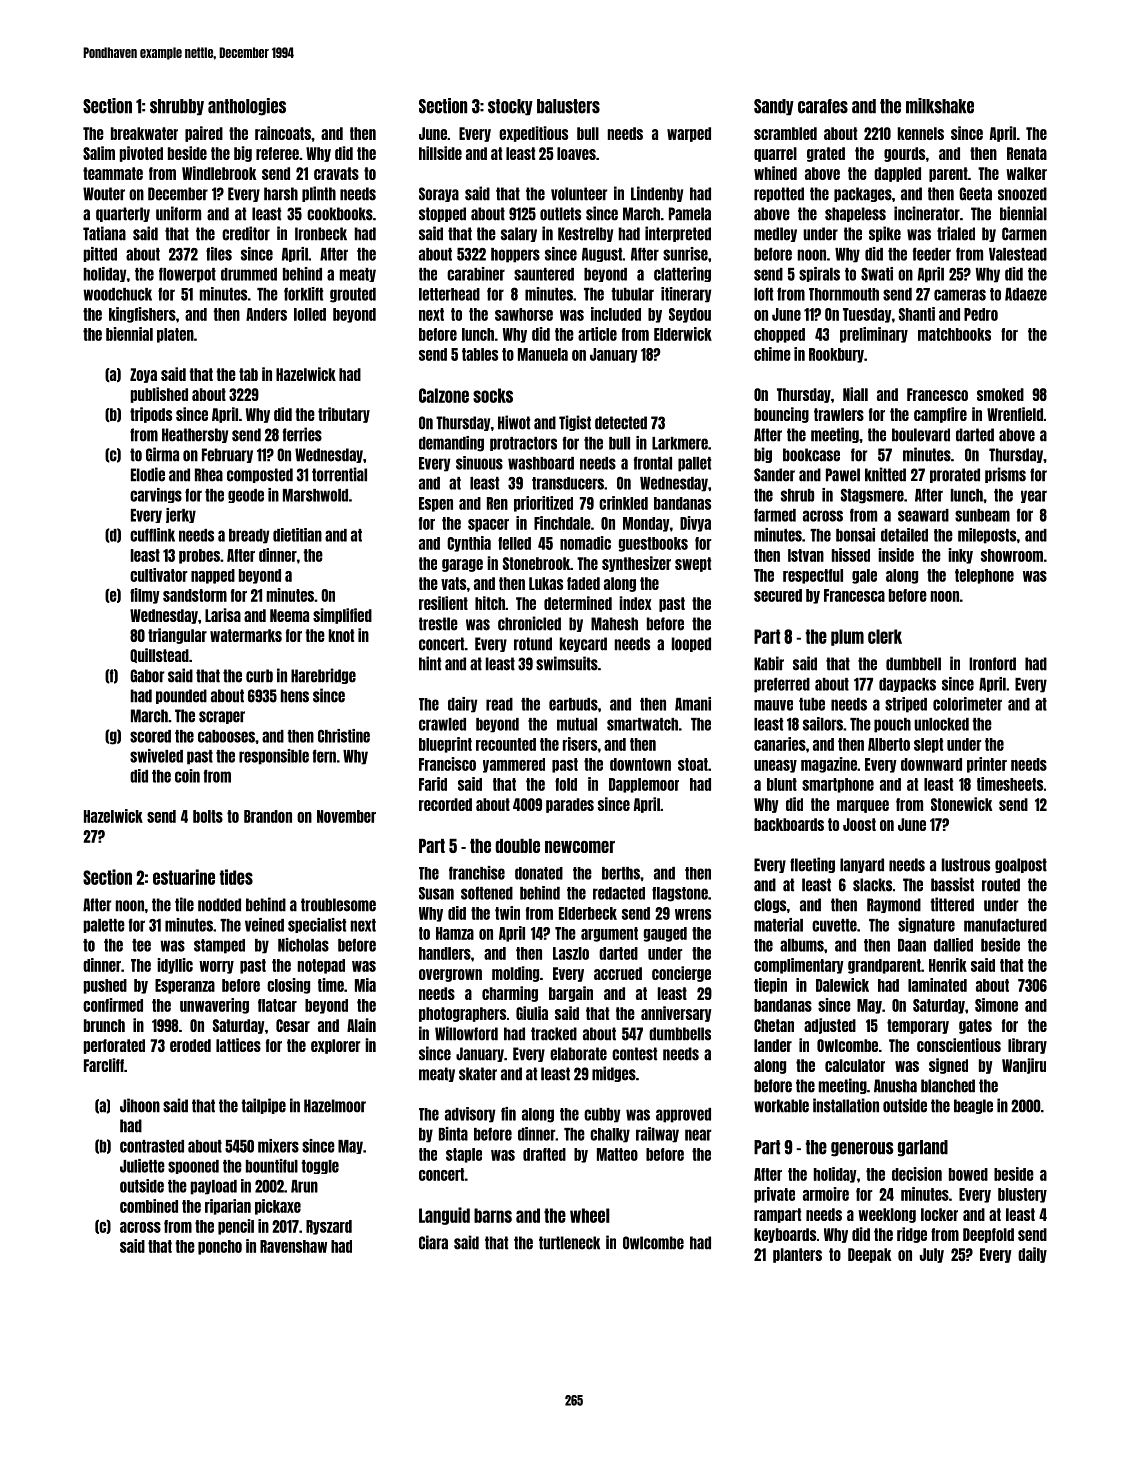 This screenshot has width=1130, height=1462. I want to click on turtleneck, so click(569, 1243).
